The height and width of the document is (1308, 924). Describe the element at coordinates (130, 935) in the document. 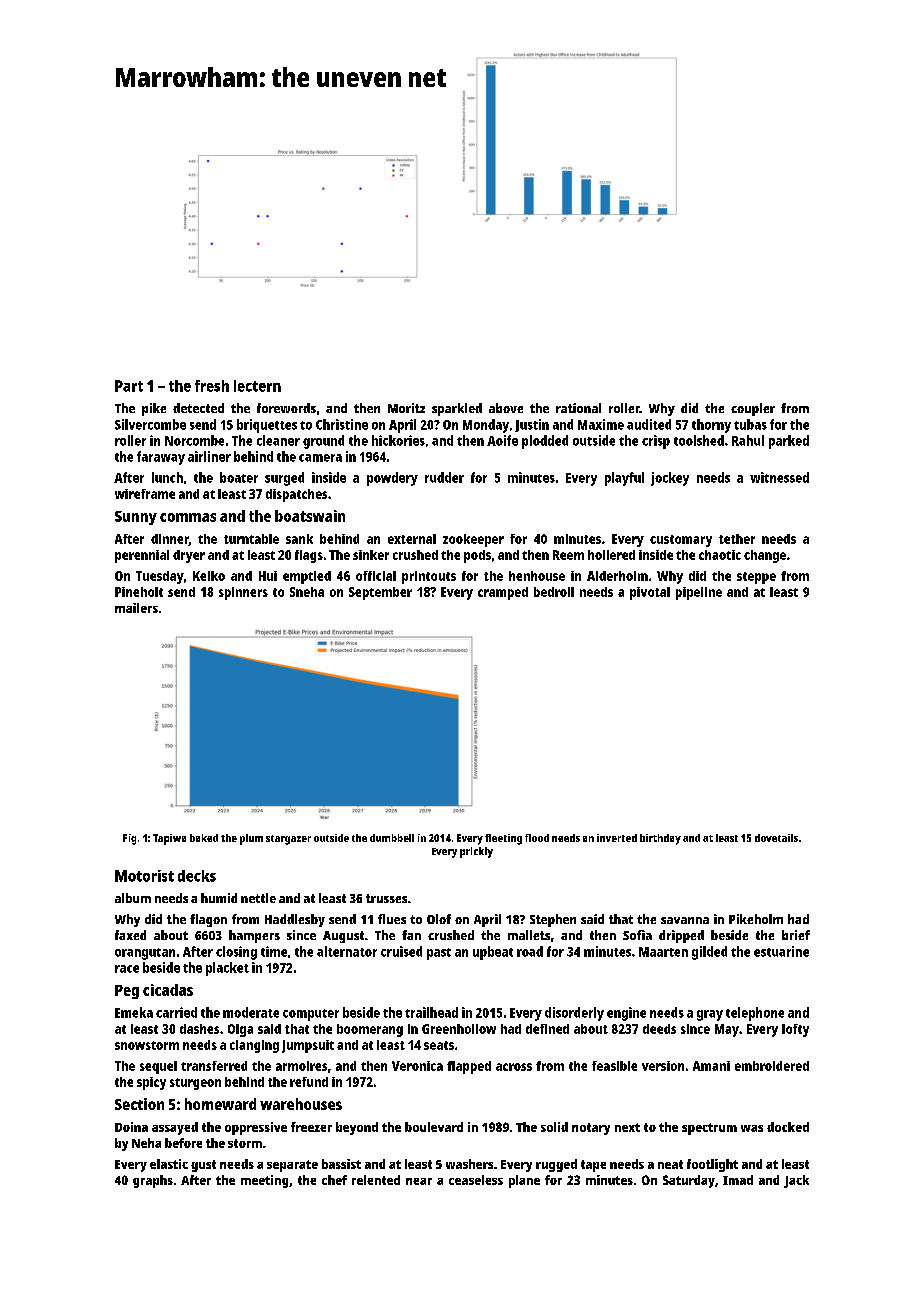

I see `faxed` at that location.
